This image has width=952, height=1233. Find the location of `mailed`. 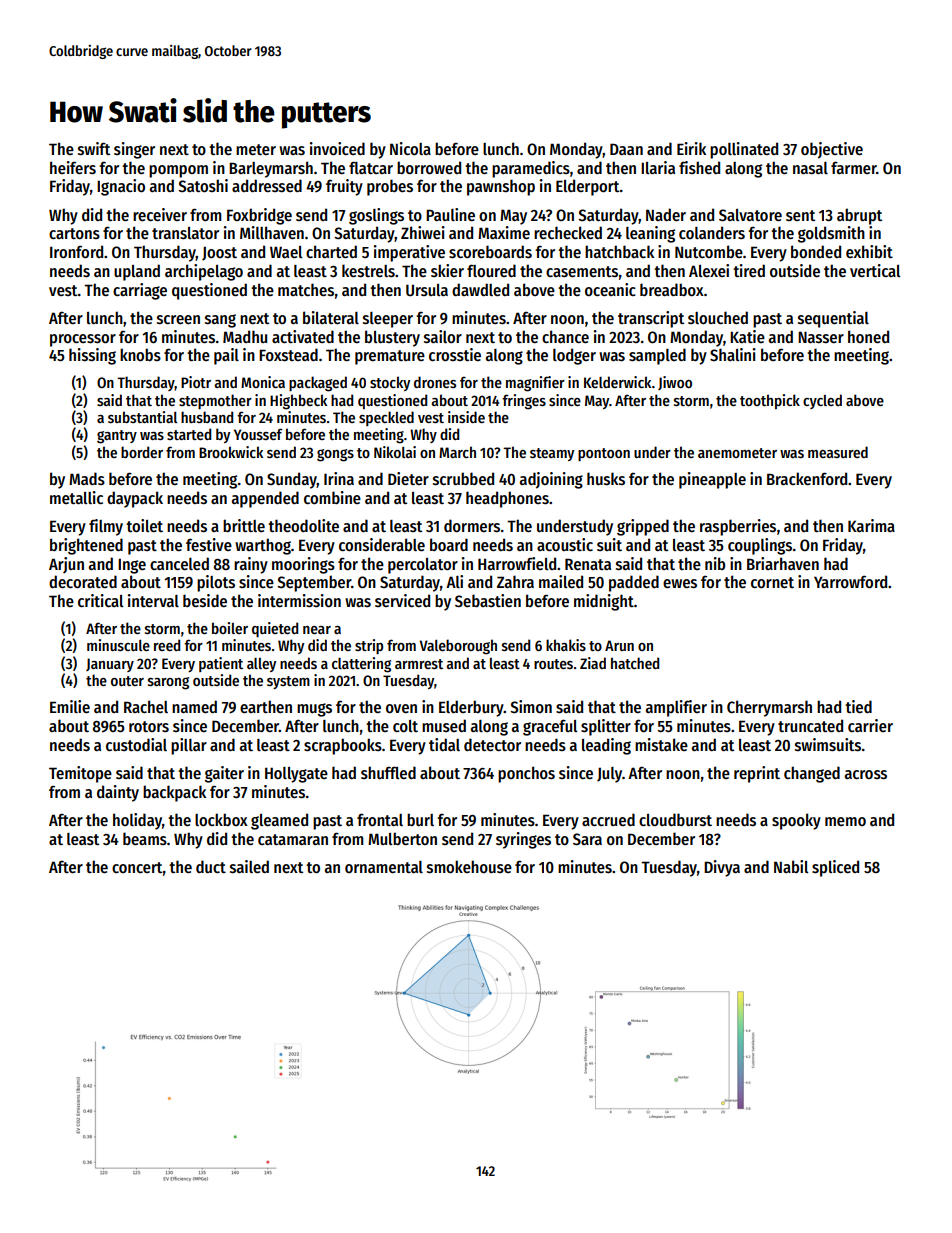

mailed is located at coordinates (561, 581).
